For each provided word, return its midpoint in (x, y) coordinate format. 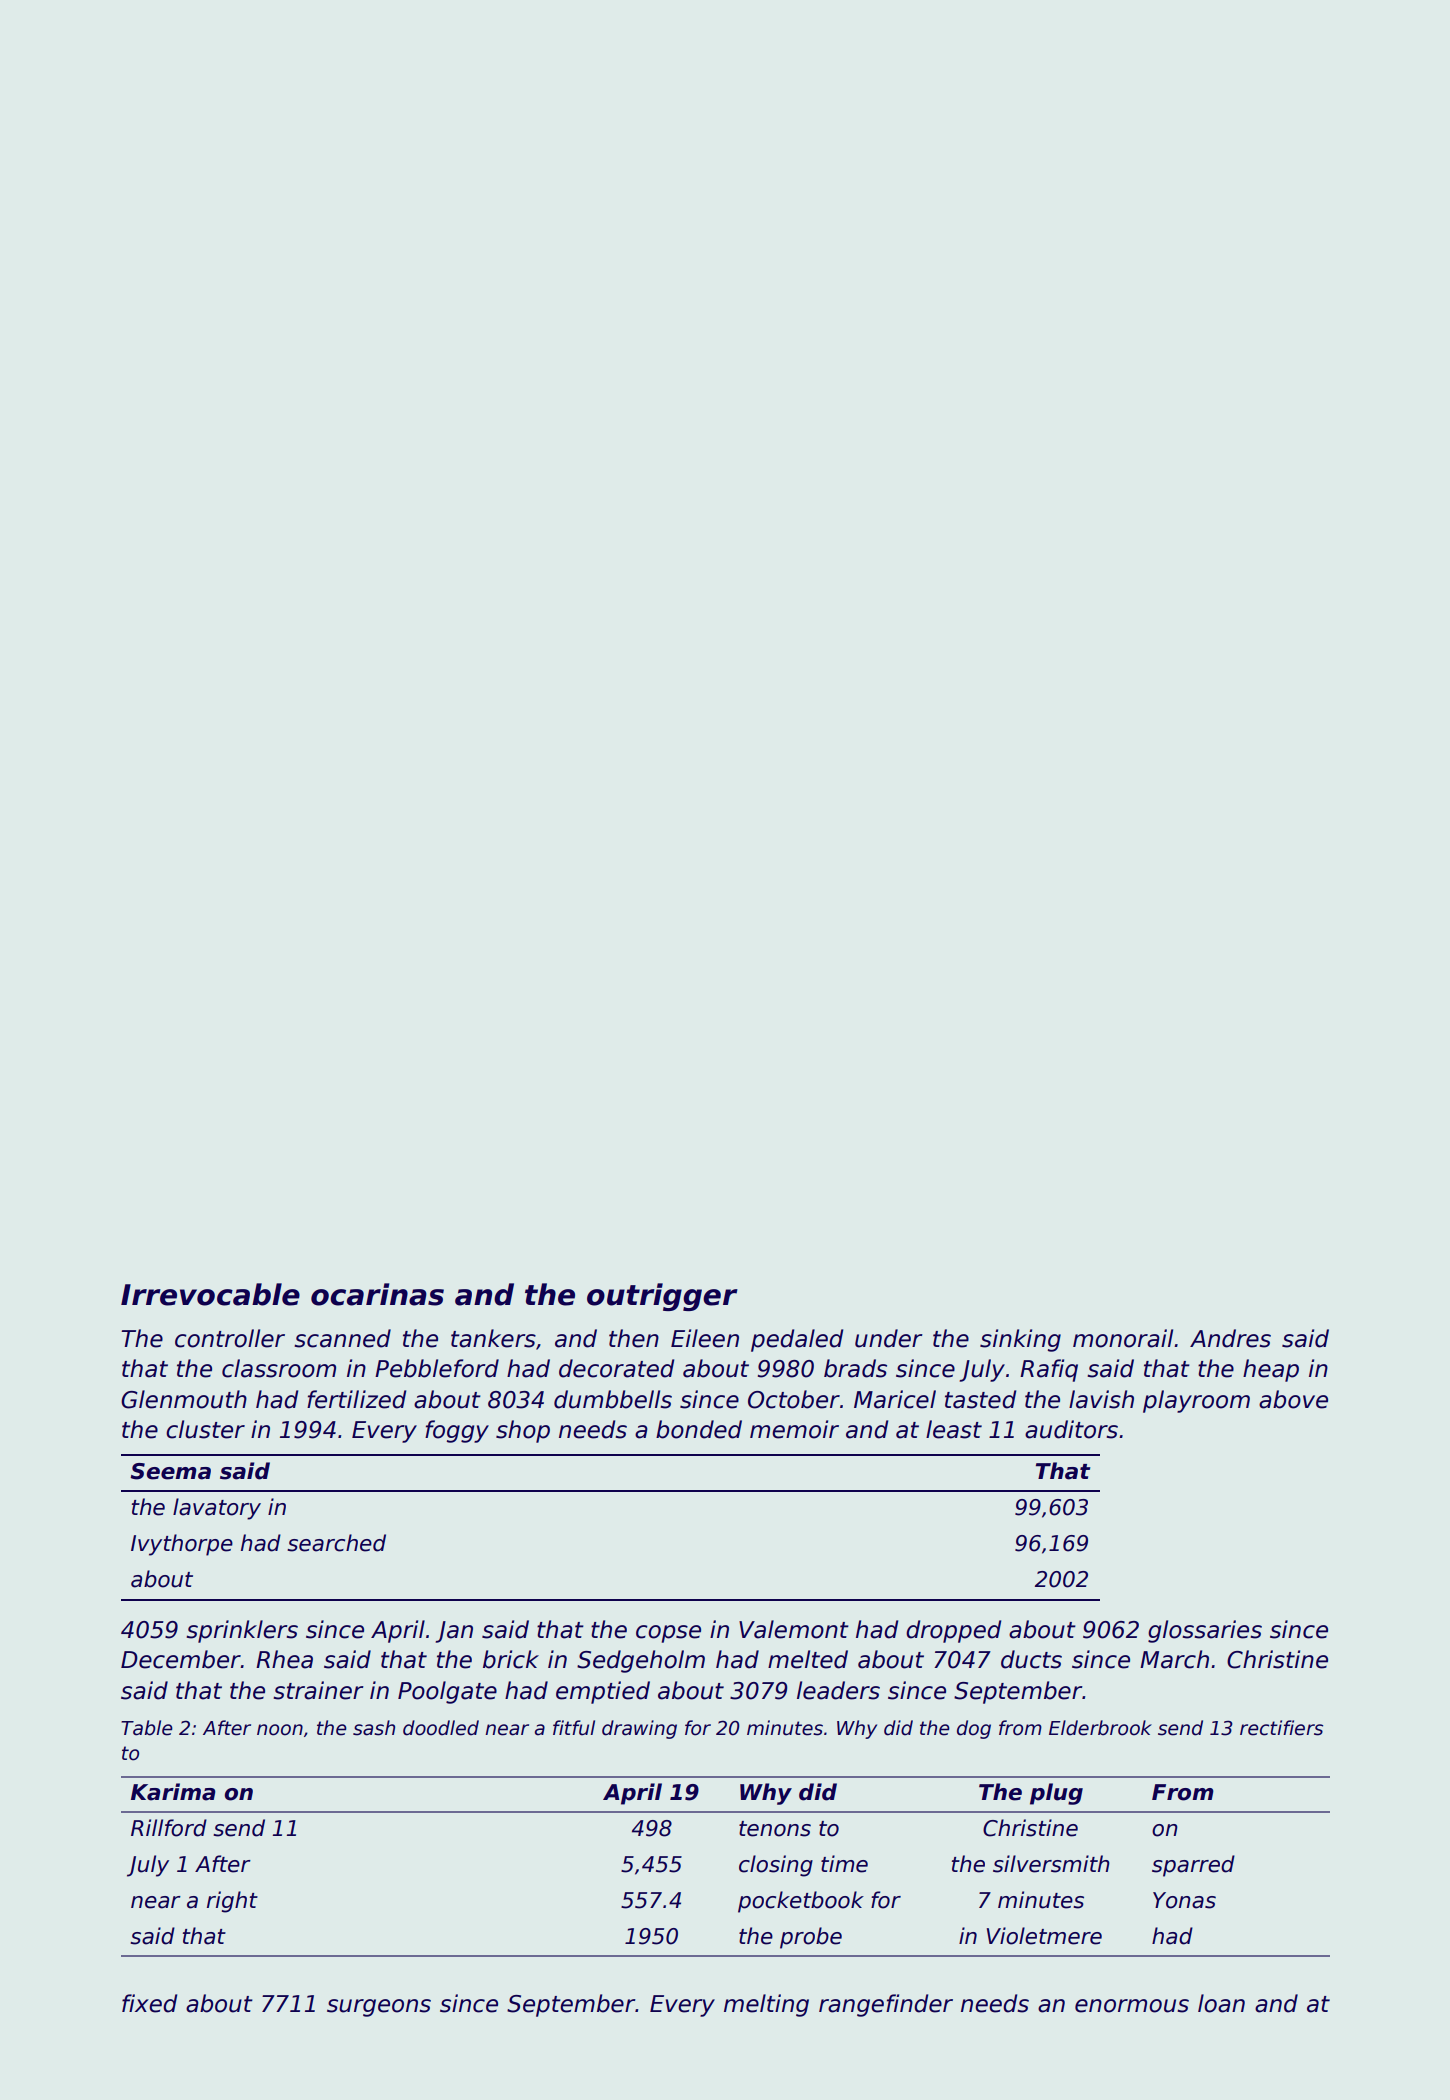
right (232, 1902)
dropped (953, 1631)
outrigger (662, 1297)
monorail (1123, 1338)
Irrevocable (210, 1294)
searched (336, 1543)
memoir (794, 1429)
